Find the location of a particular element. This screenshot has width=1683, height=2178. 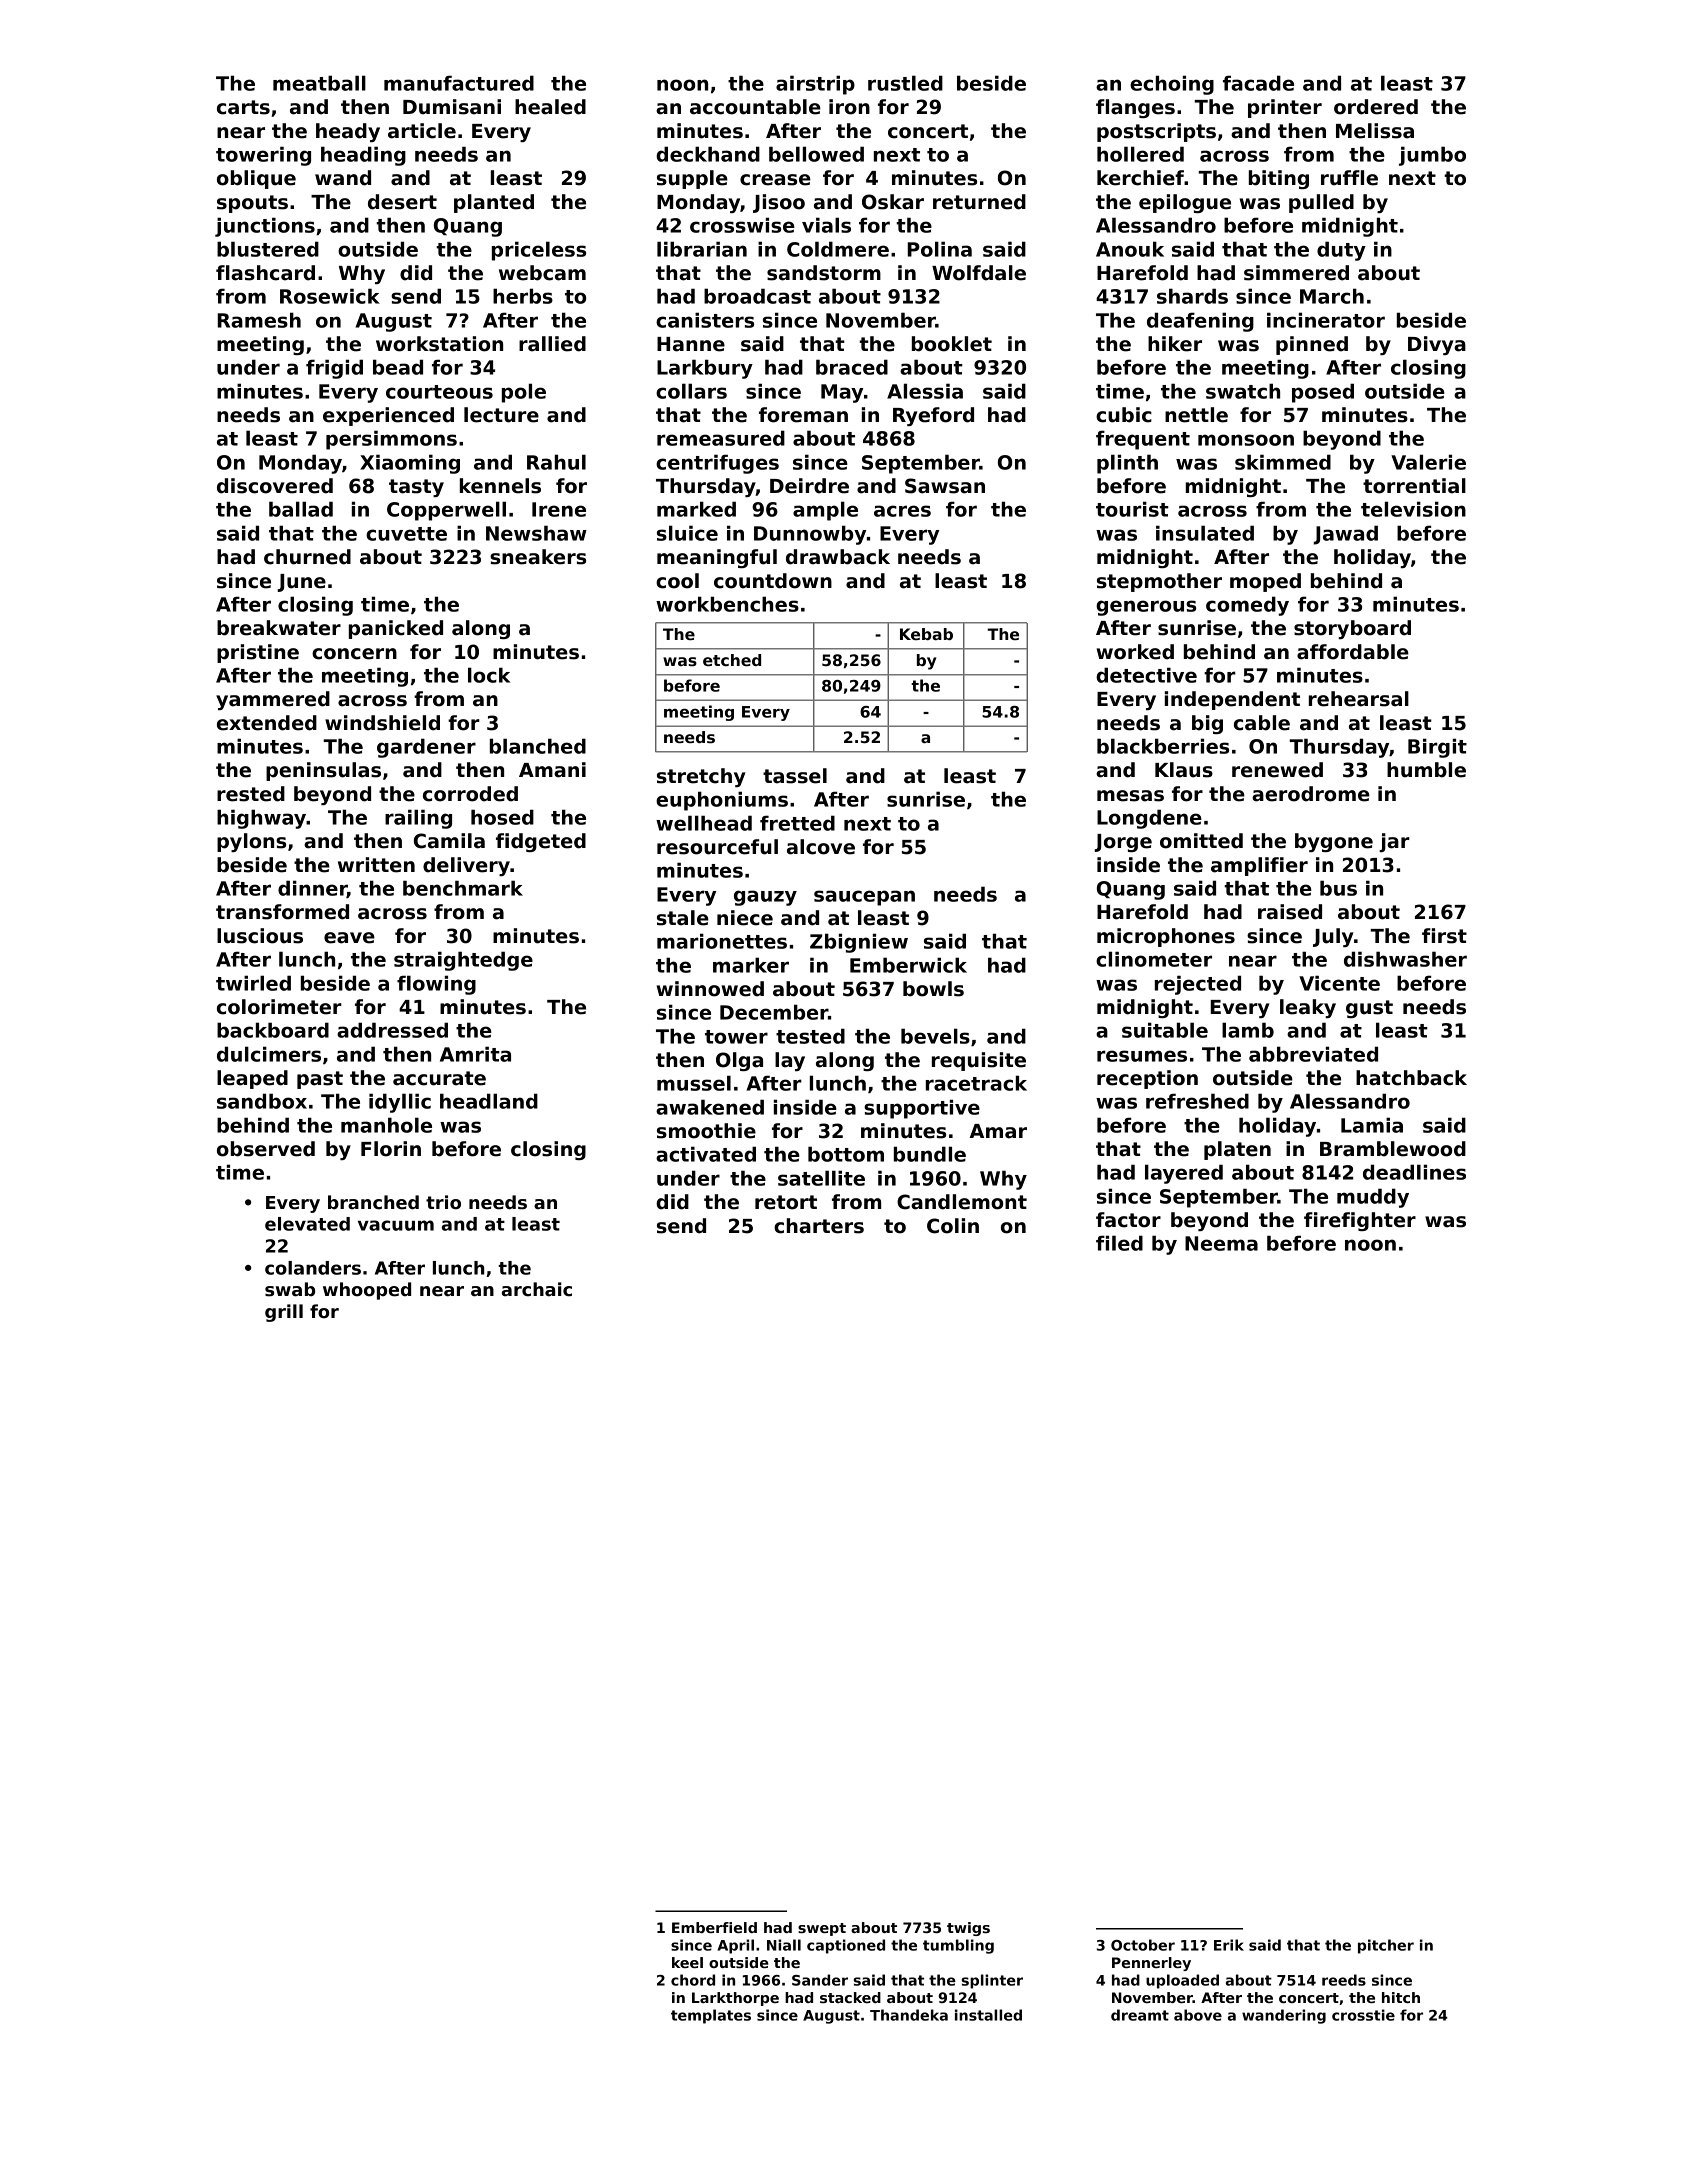

hosed is located at coordinates (502, 817).
